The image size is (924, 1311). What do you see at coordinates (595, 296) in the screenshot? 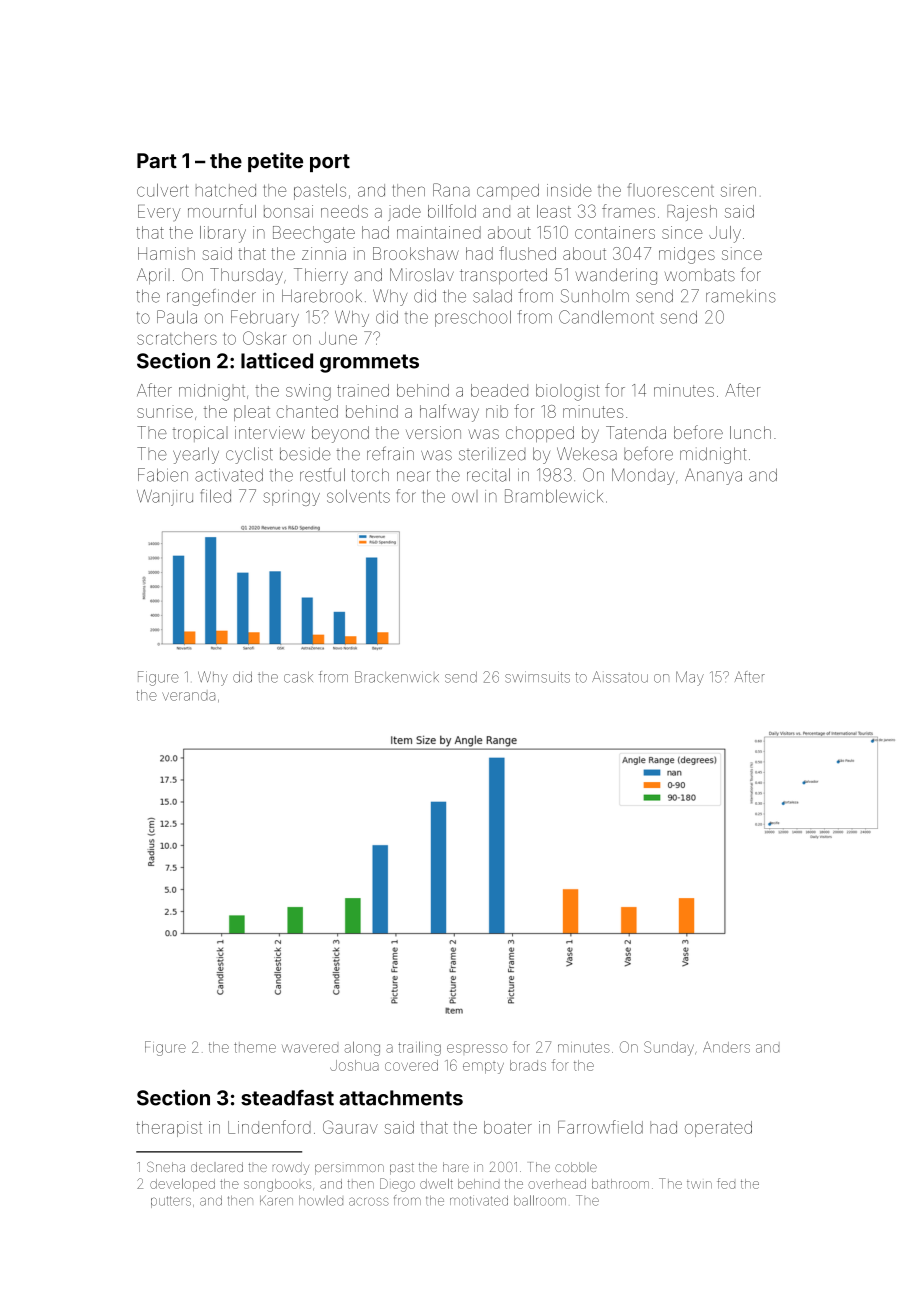
I see `Sunholm` at bounding box center [595, 296].
